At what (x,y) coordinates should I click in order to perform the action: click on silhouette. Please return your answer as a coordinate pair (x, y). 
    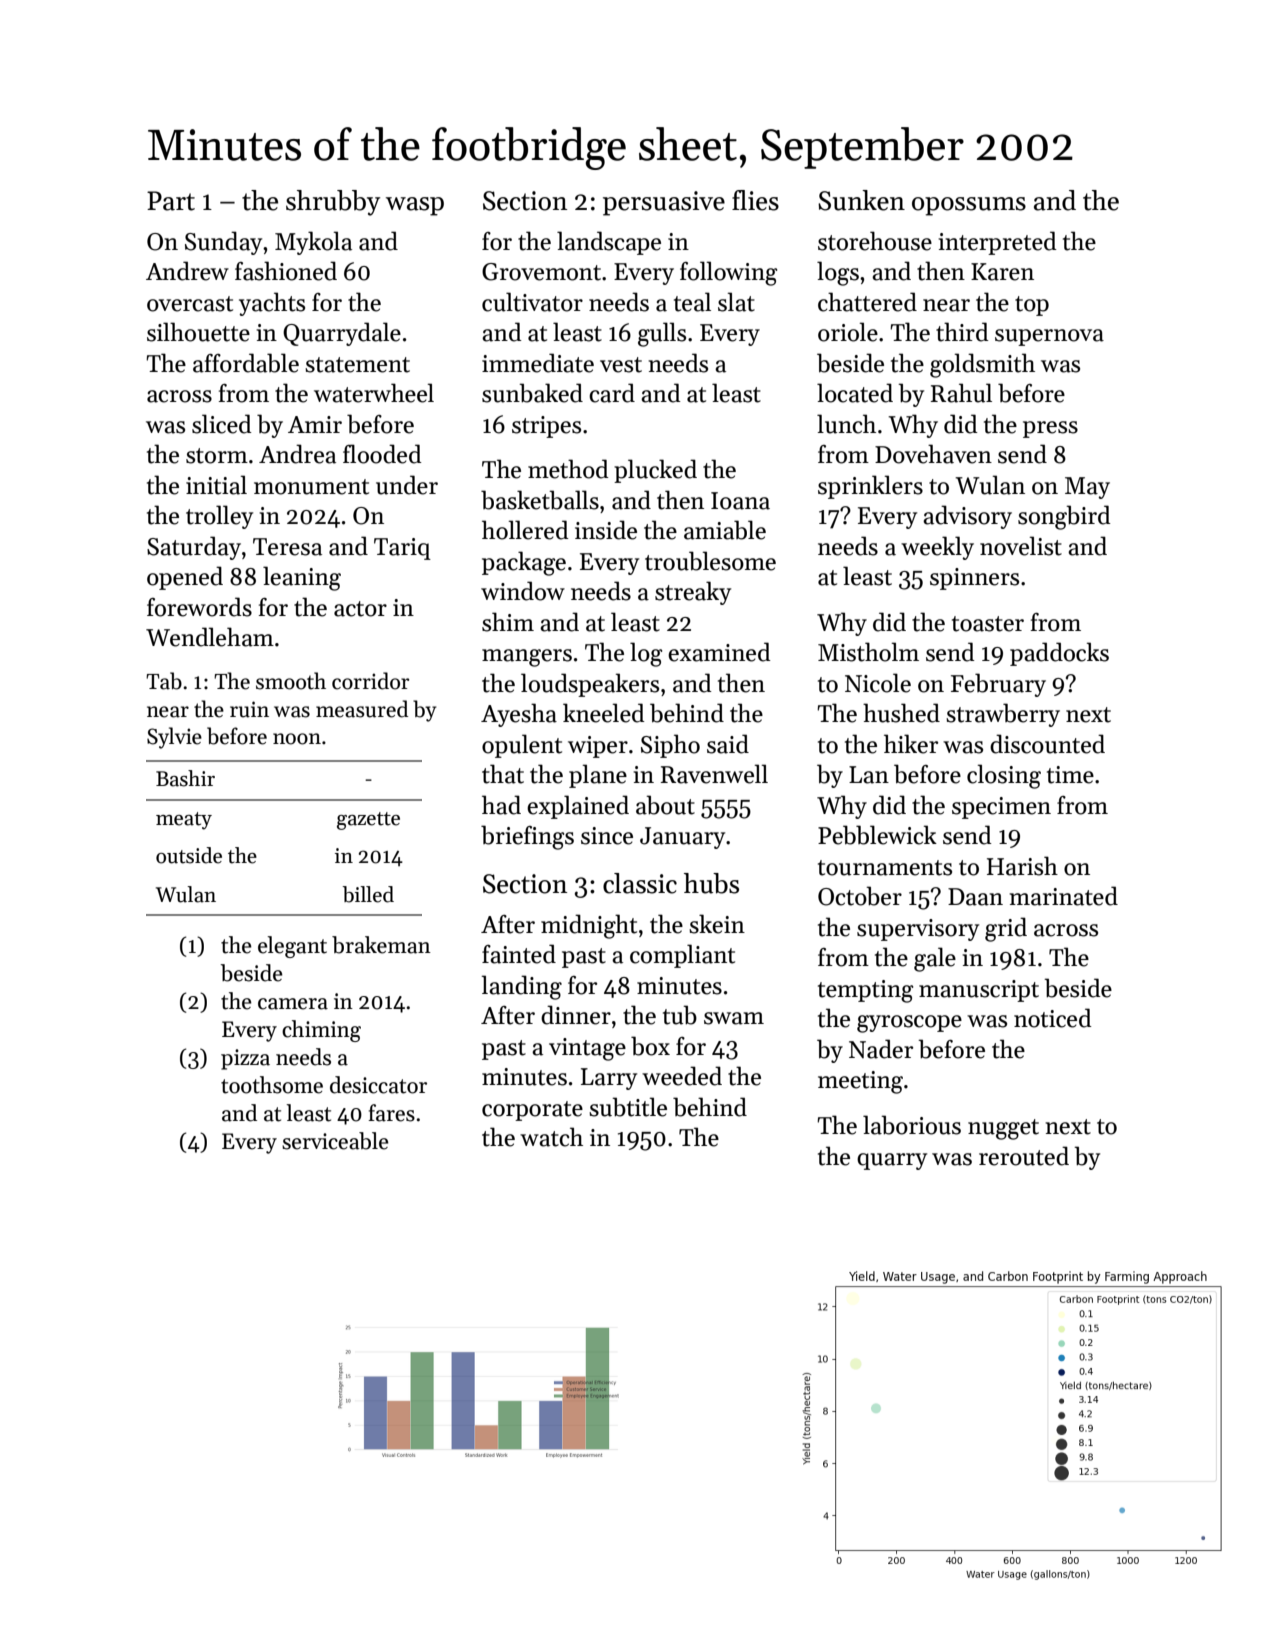
    Looking at the image, I should click on (198, 332).
